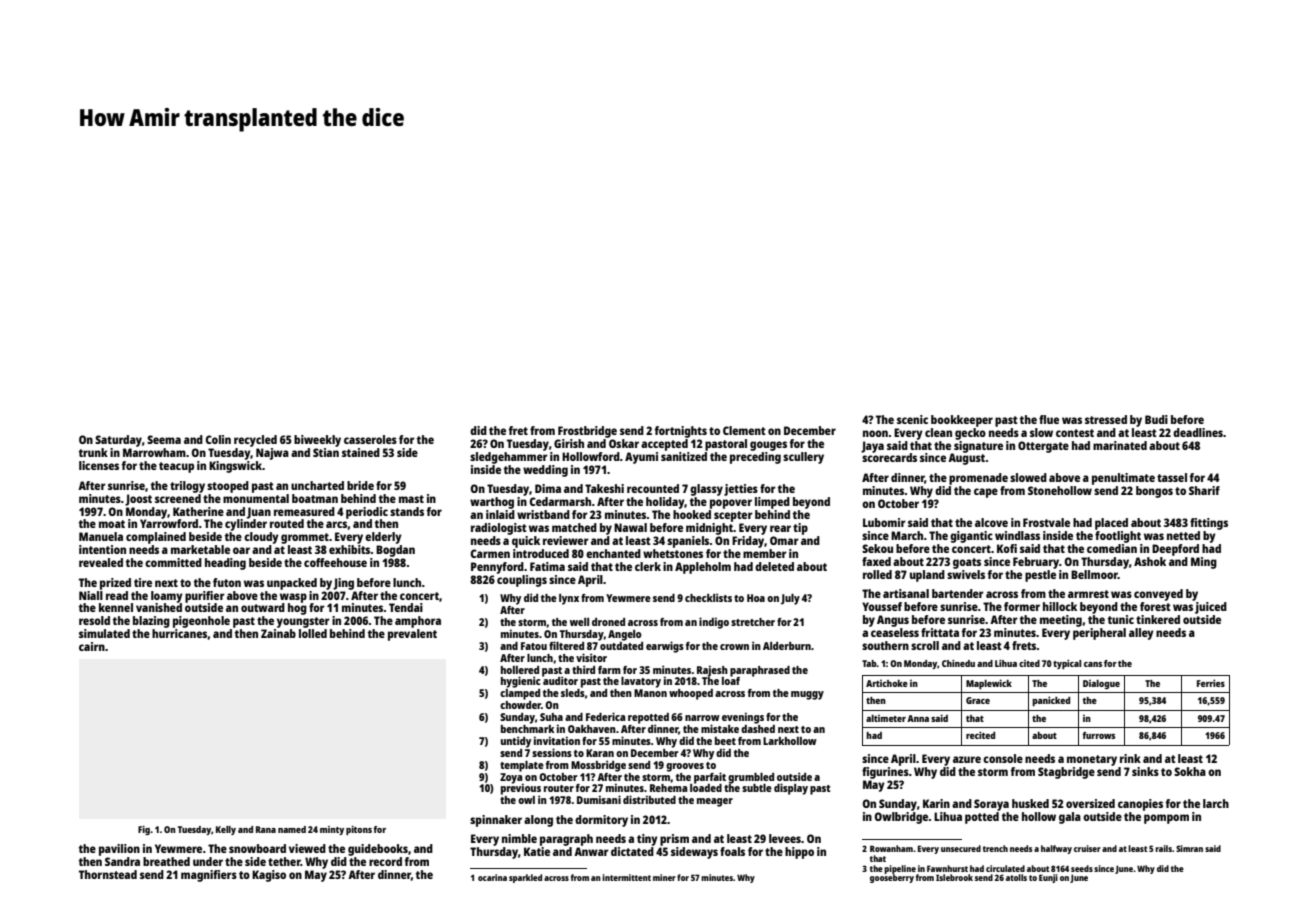 This image has width=1308, height=924. What do you see at coordinates (1156, 419) in the image?
I see `Budi` at bounding box center [1156, 419].
